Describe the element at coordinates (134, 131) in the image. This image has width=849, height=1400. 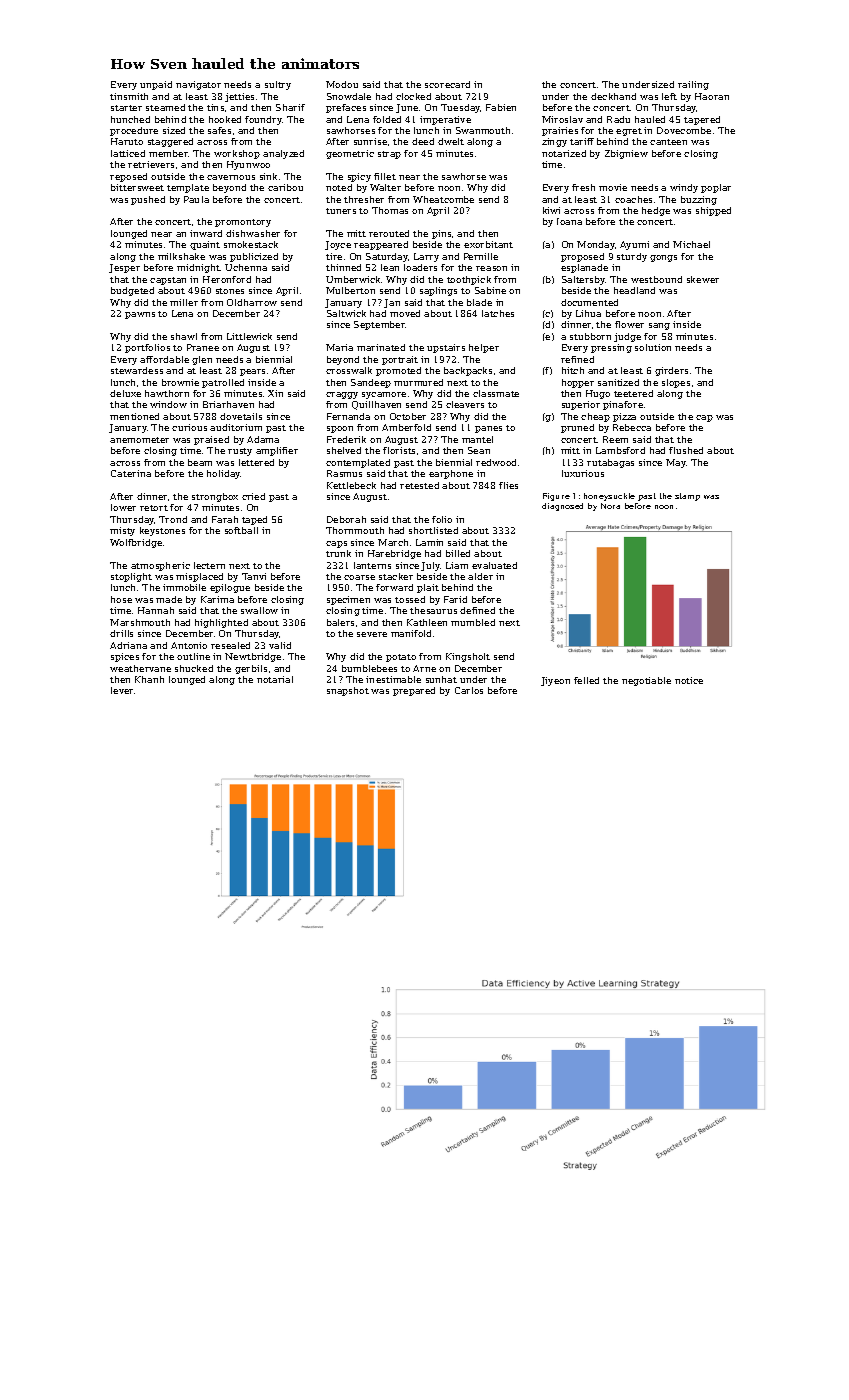
I see `procedure` at that location.
